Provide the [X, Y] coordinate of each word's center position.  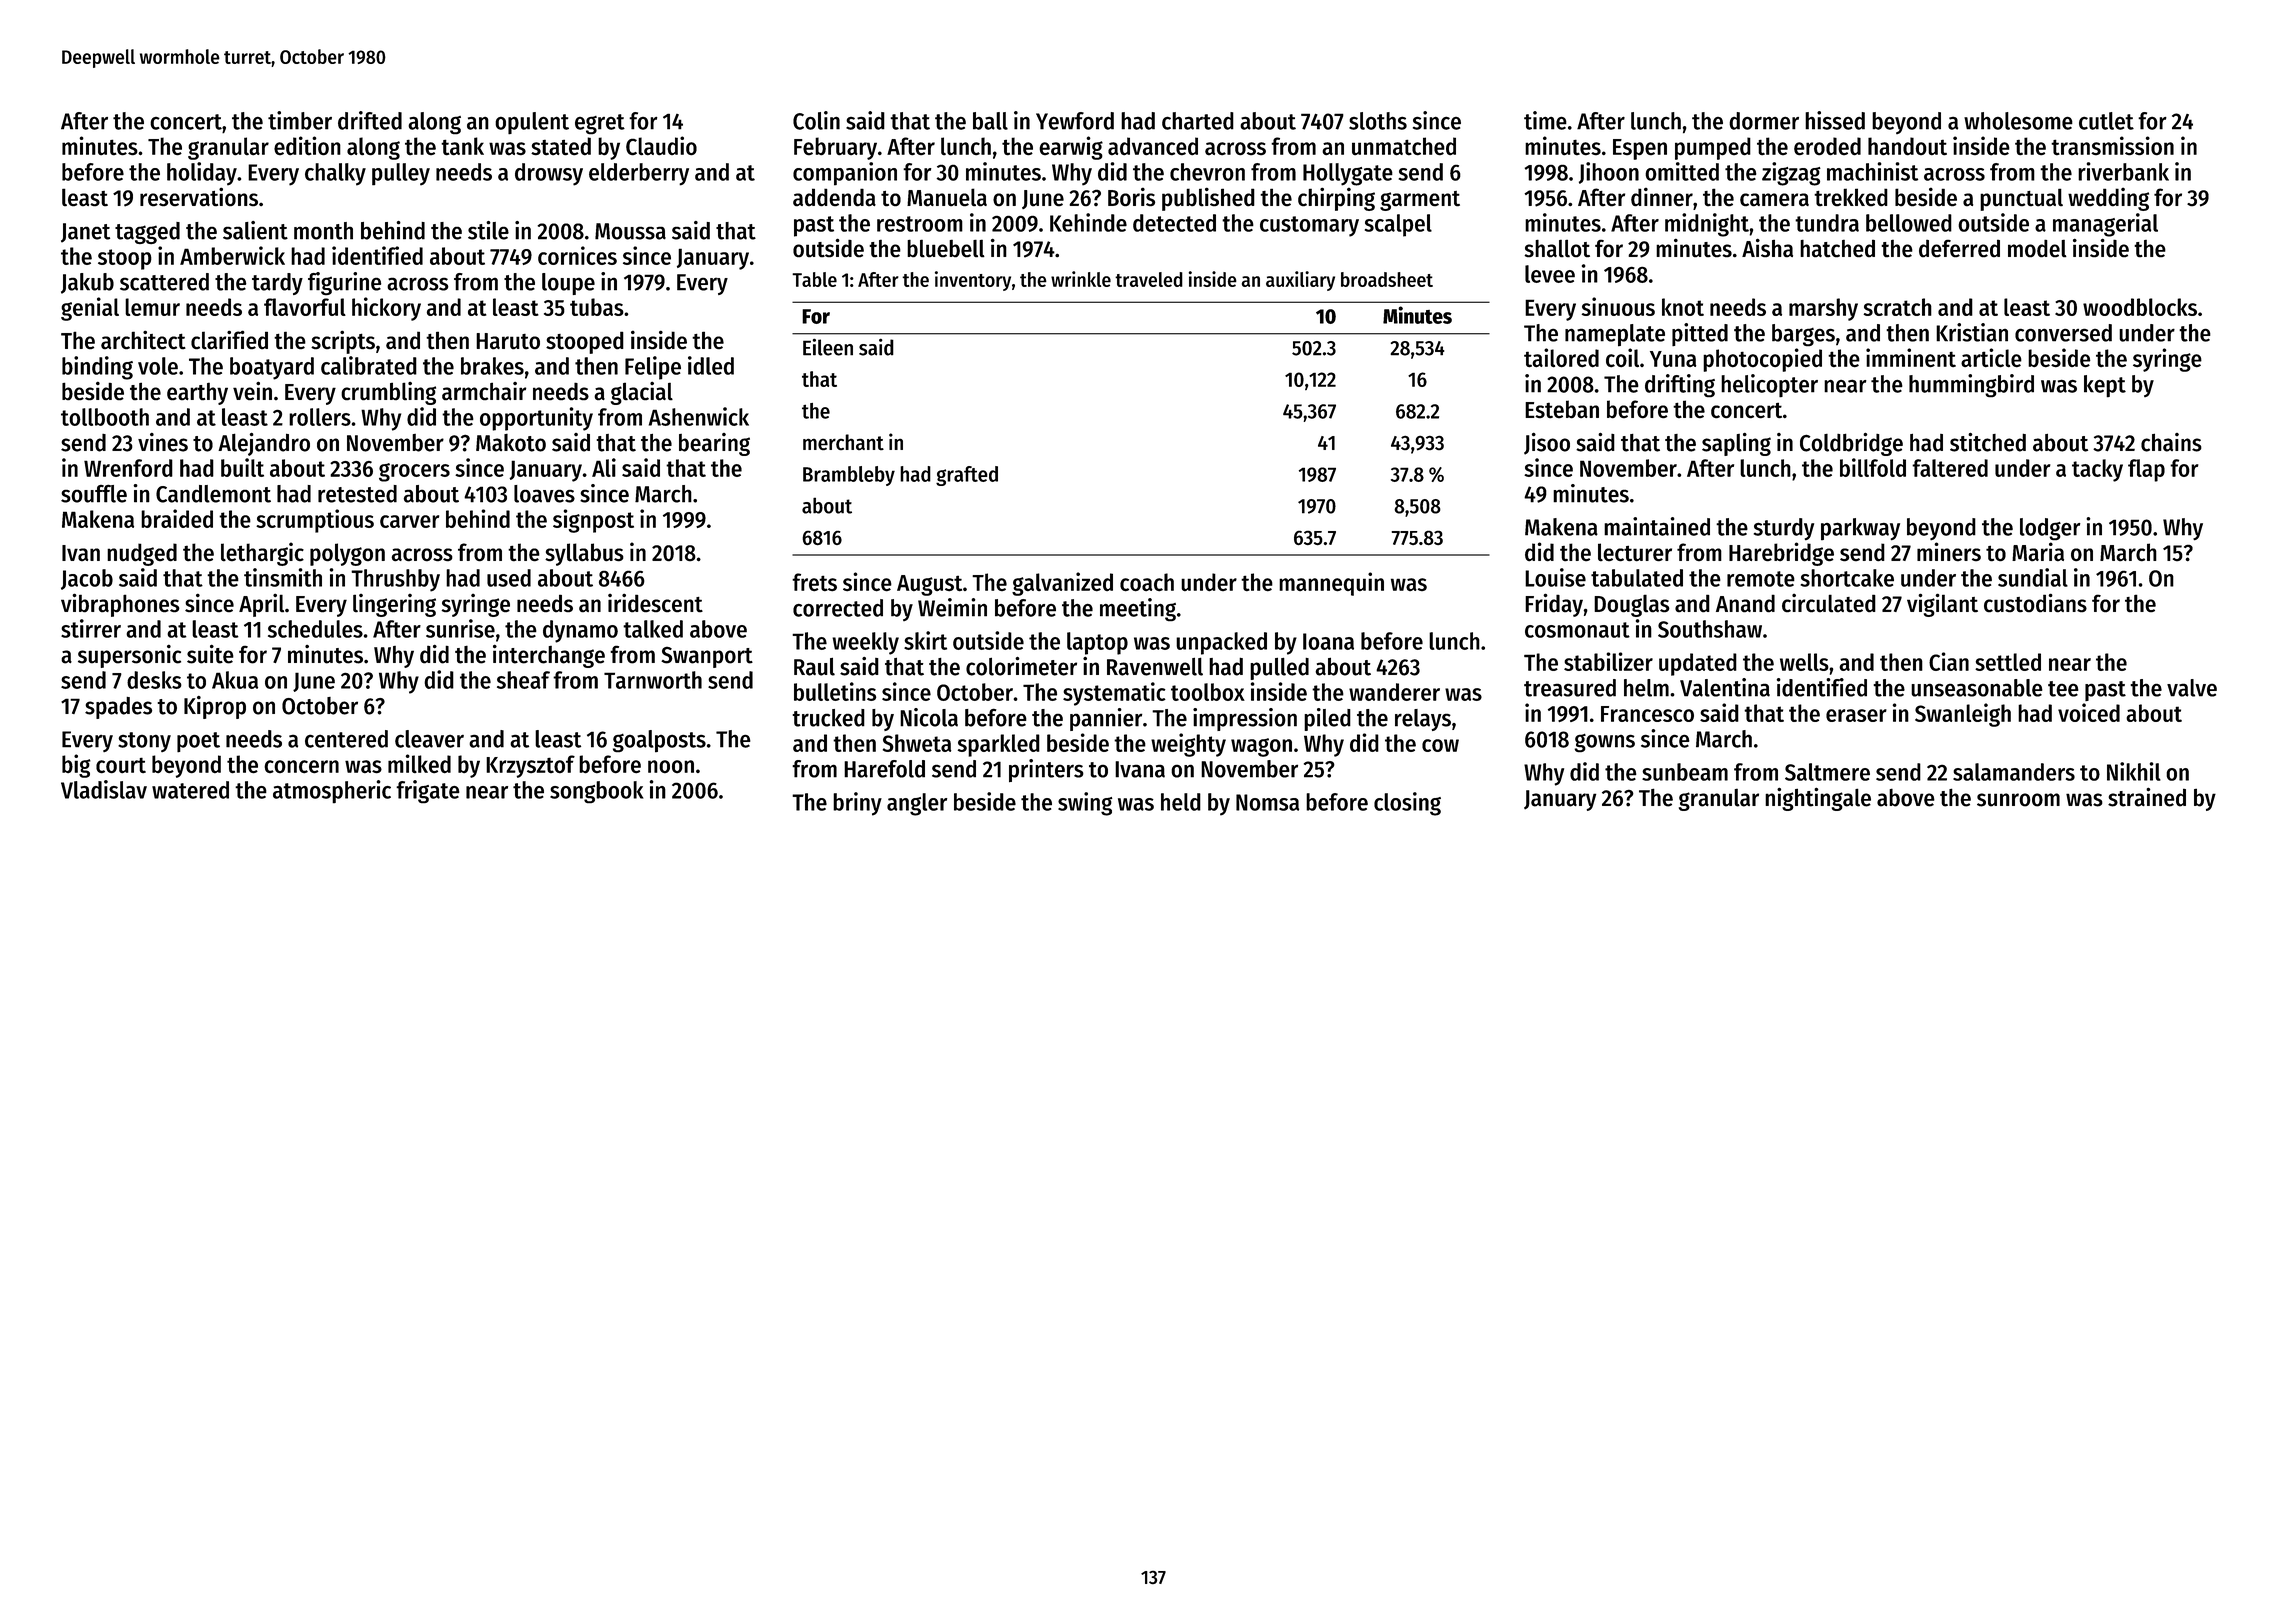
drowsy [549, 174]
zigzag [1791, 174]
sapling [1736, 444]
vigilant [1942, 605]
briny [857, 804]
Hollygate [1348, 174]
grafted [967, 476]
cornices [577, 255]
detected [1174, 223]
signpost [593, 521]
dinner [1662, 197]
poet [198, 742]
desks [154, 680]
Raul [814, 667]
